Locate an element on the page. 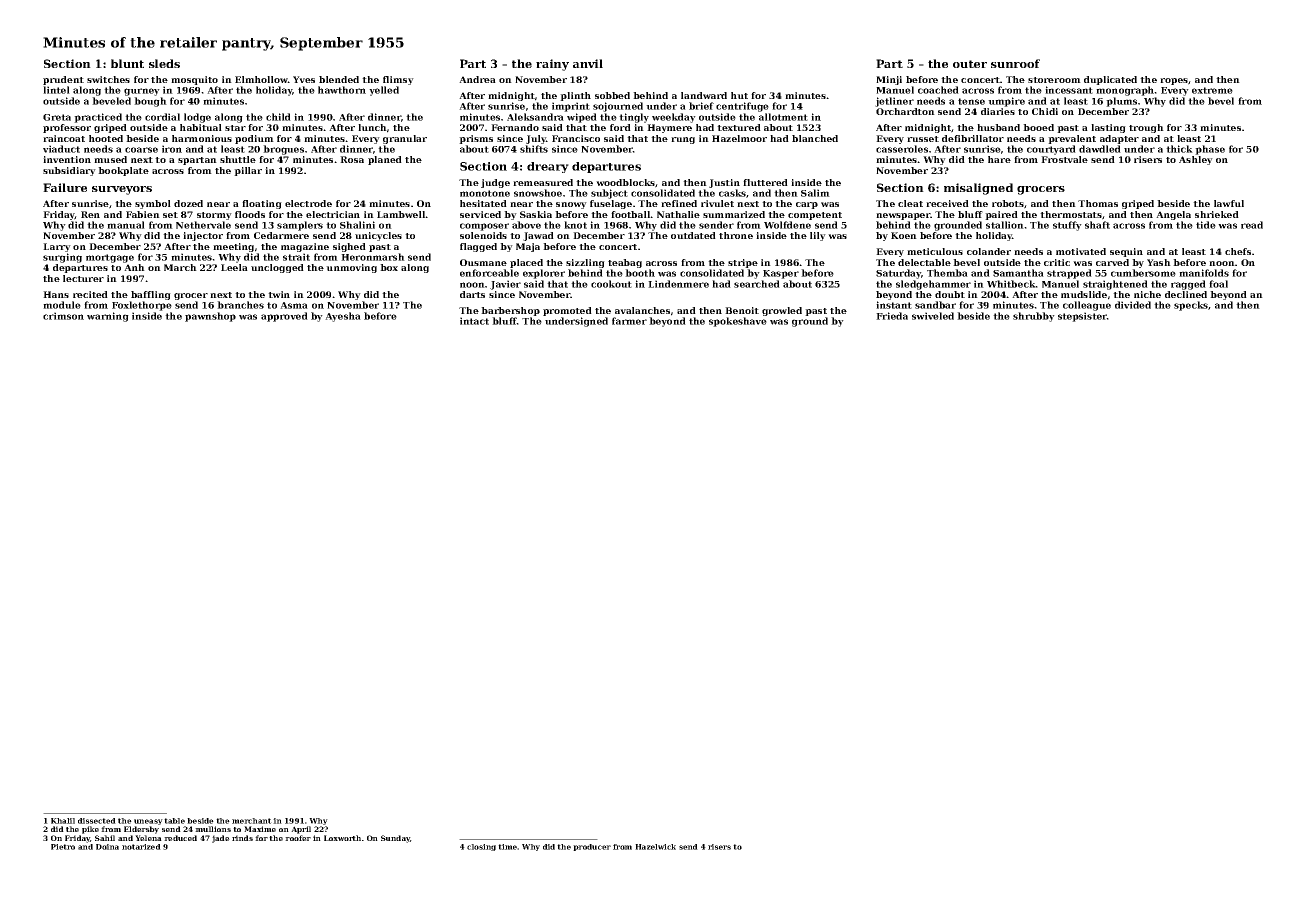  lily is located at coordinates (818, 236).
